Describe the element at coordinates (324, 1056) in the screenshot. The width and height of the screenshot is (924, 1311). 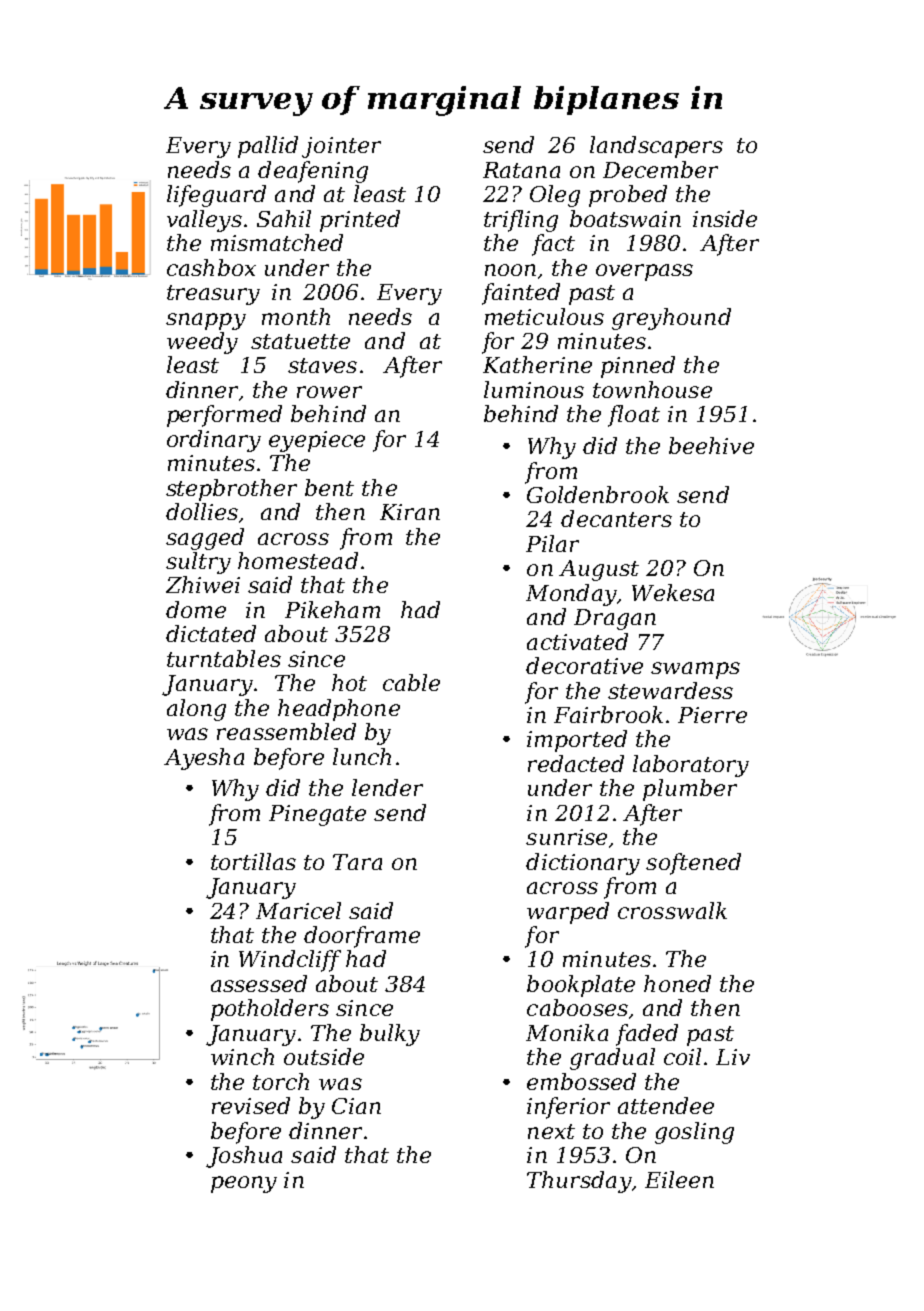
I see `outside` at that location.
